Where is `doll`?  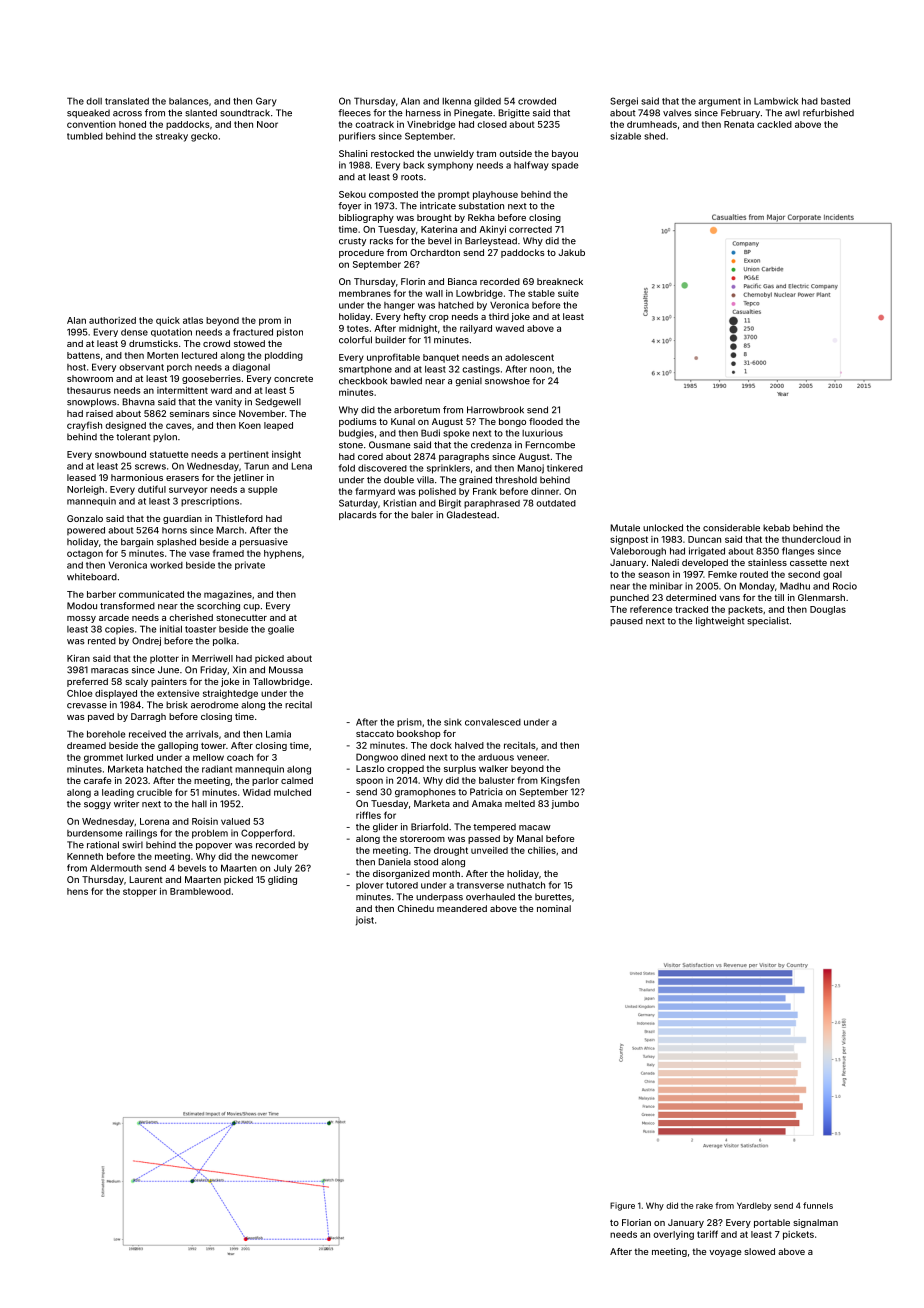
doll is located at coordinates (94, 101).
